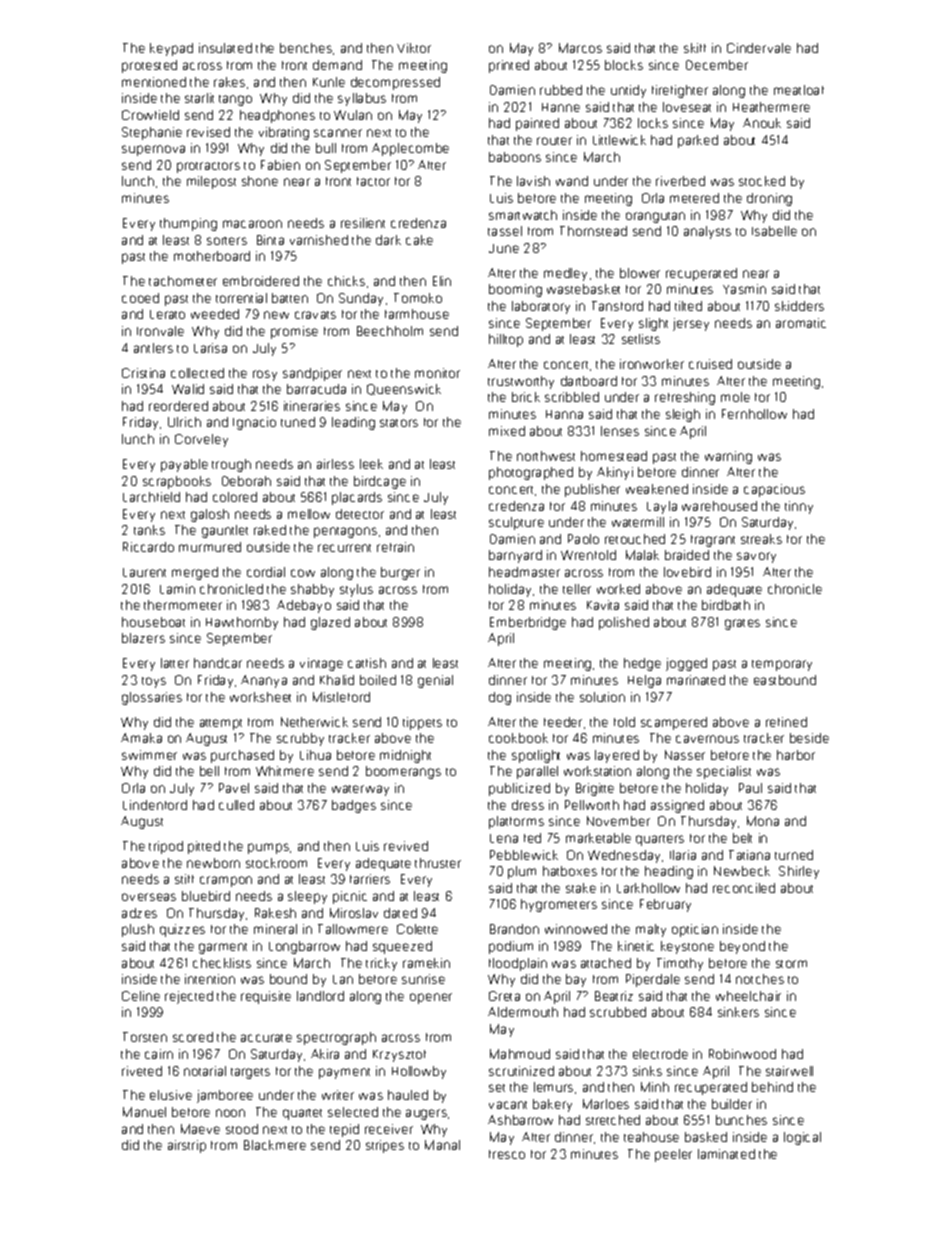  I want to click on Queenswick, so click(404, 389).
